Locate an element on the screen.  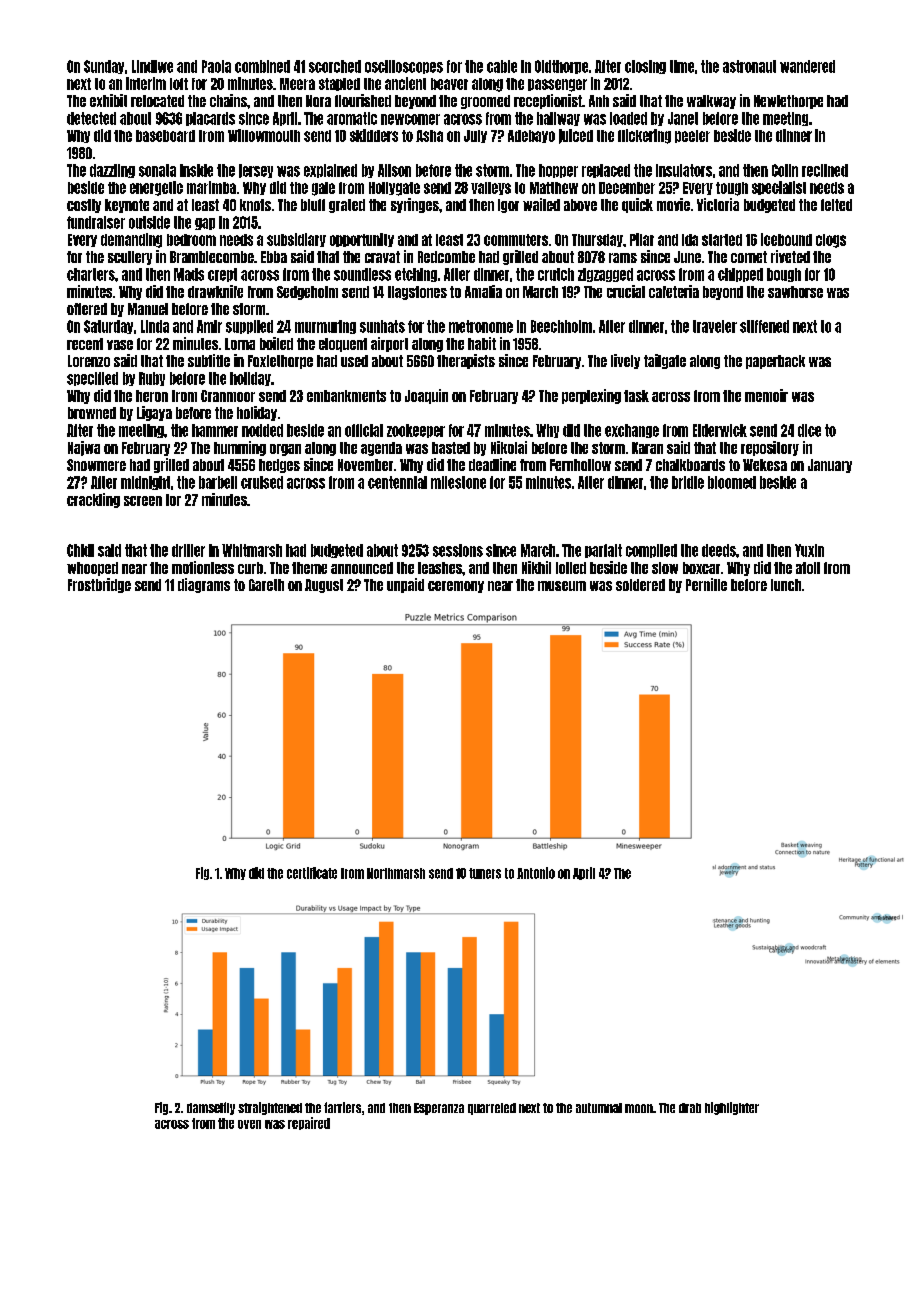
Paola is located at coordinates (216, 66).
